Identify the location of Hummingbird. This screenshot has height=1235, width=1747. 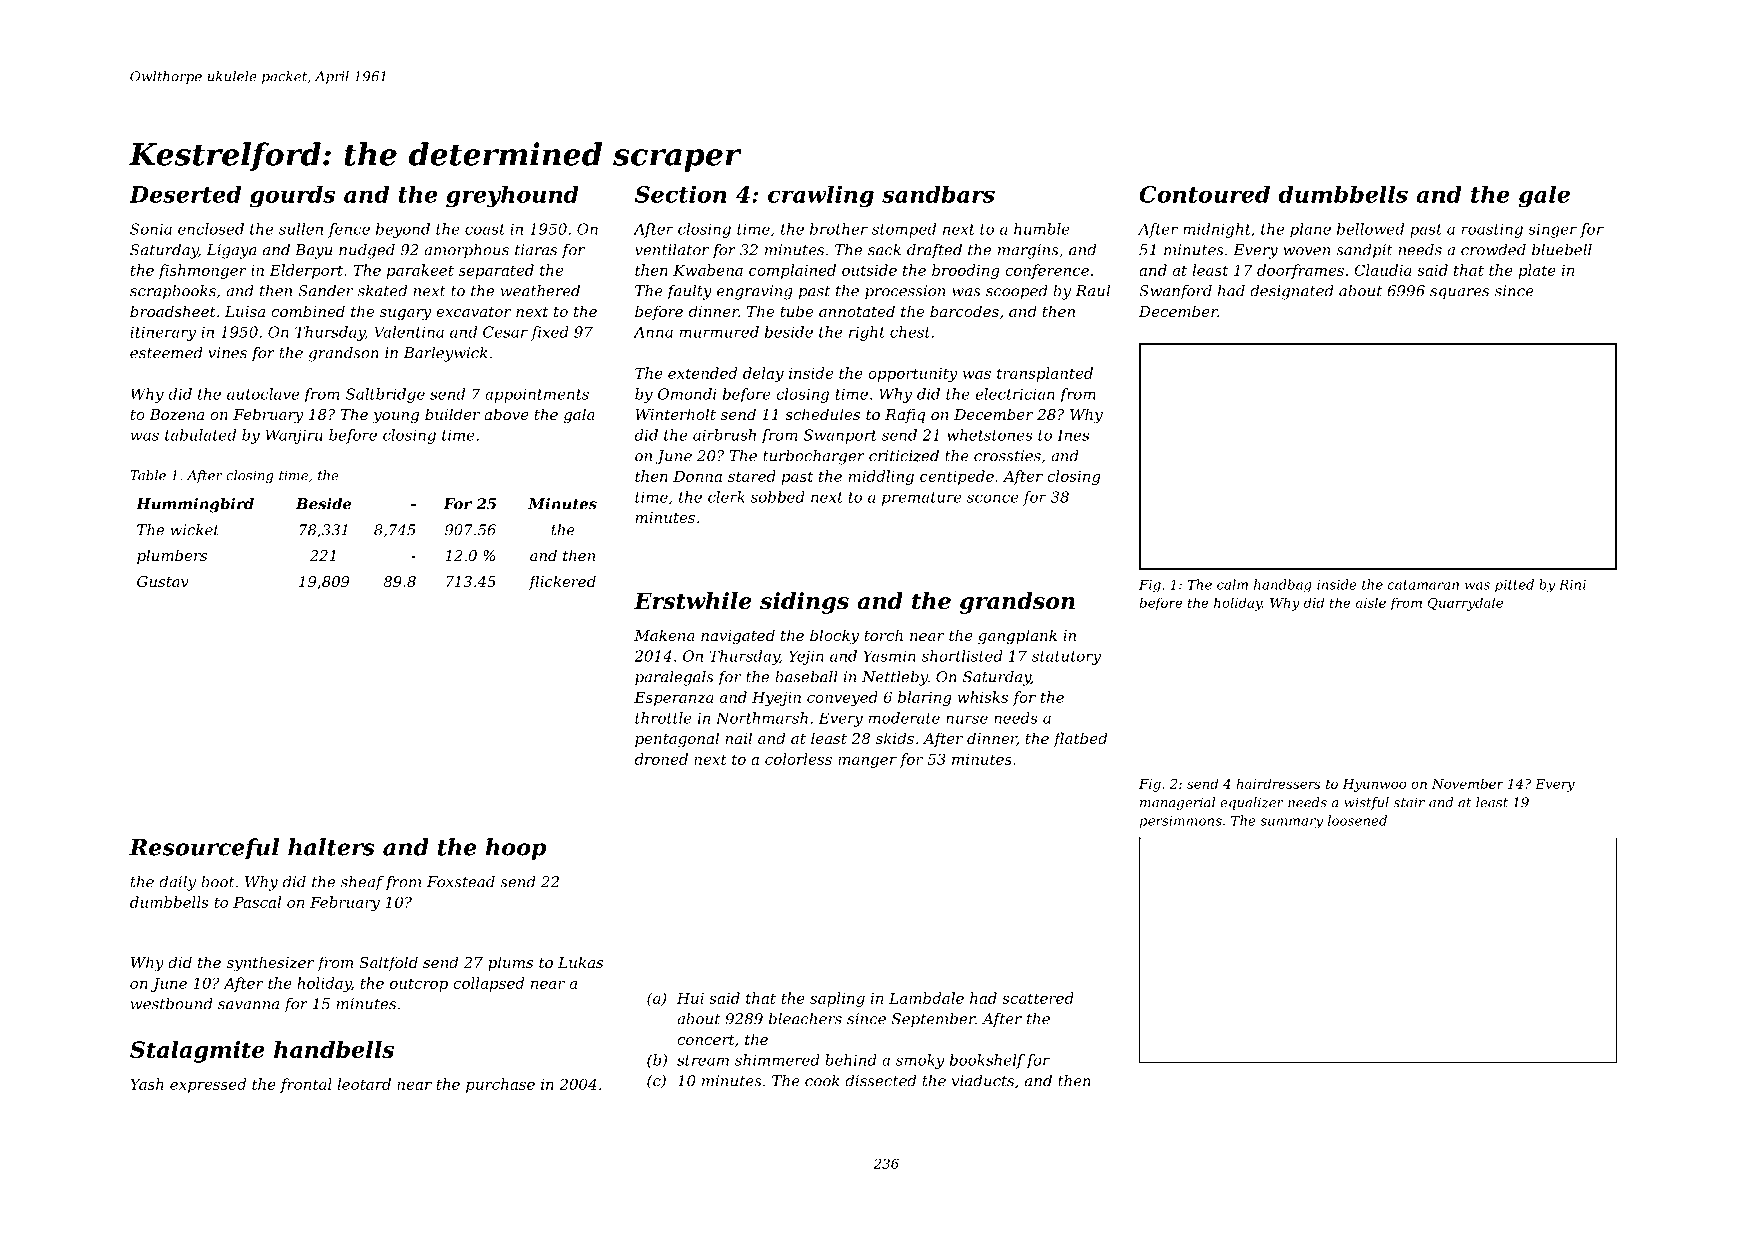
(195, 505).
